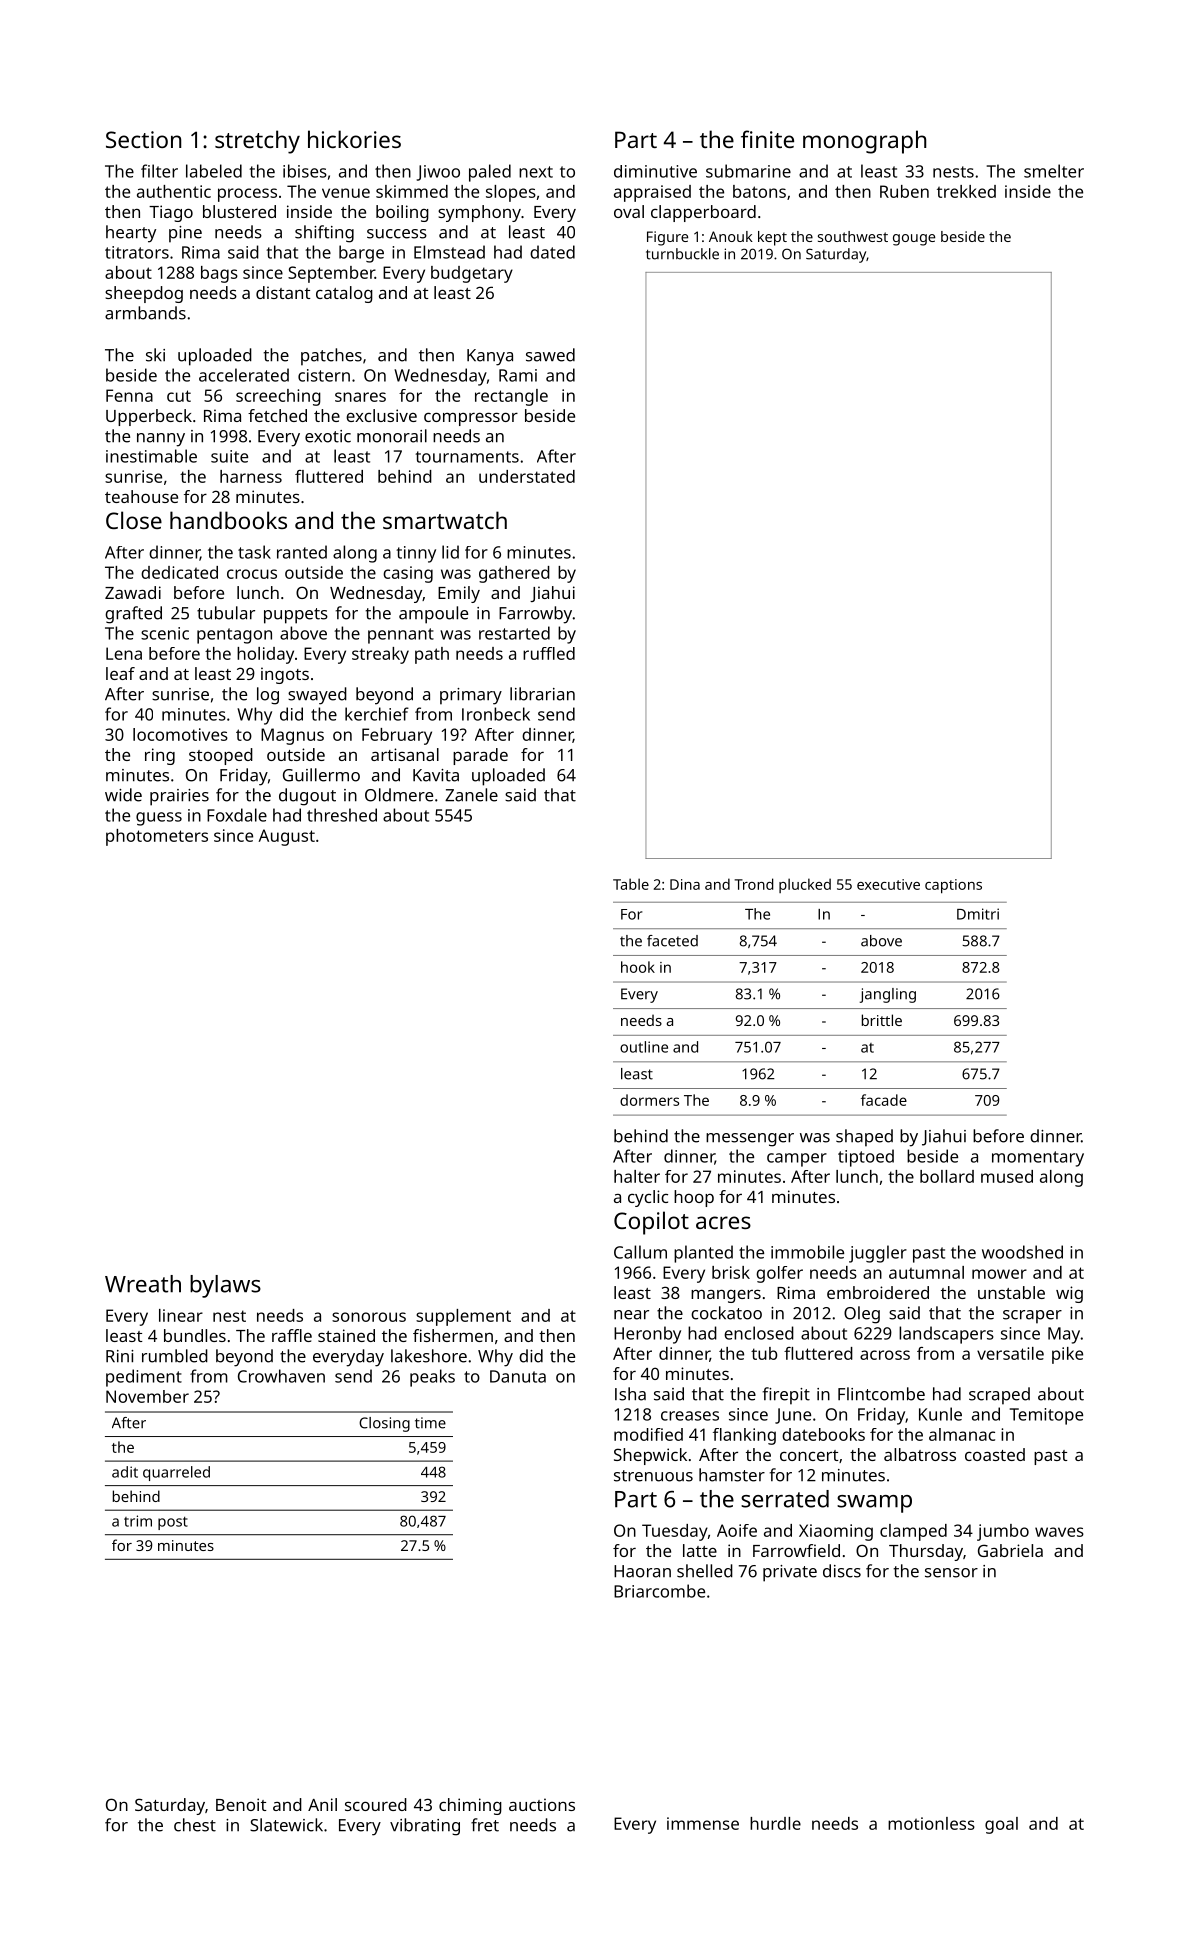 The image size is (1189, 1959). Describe the element at coordinates (286, 1825) in the image. I see `Slatewick` at that location.
